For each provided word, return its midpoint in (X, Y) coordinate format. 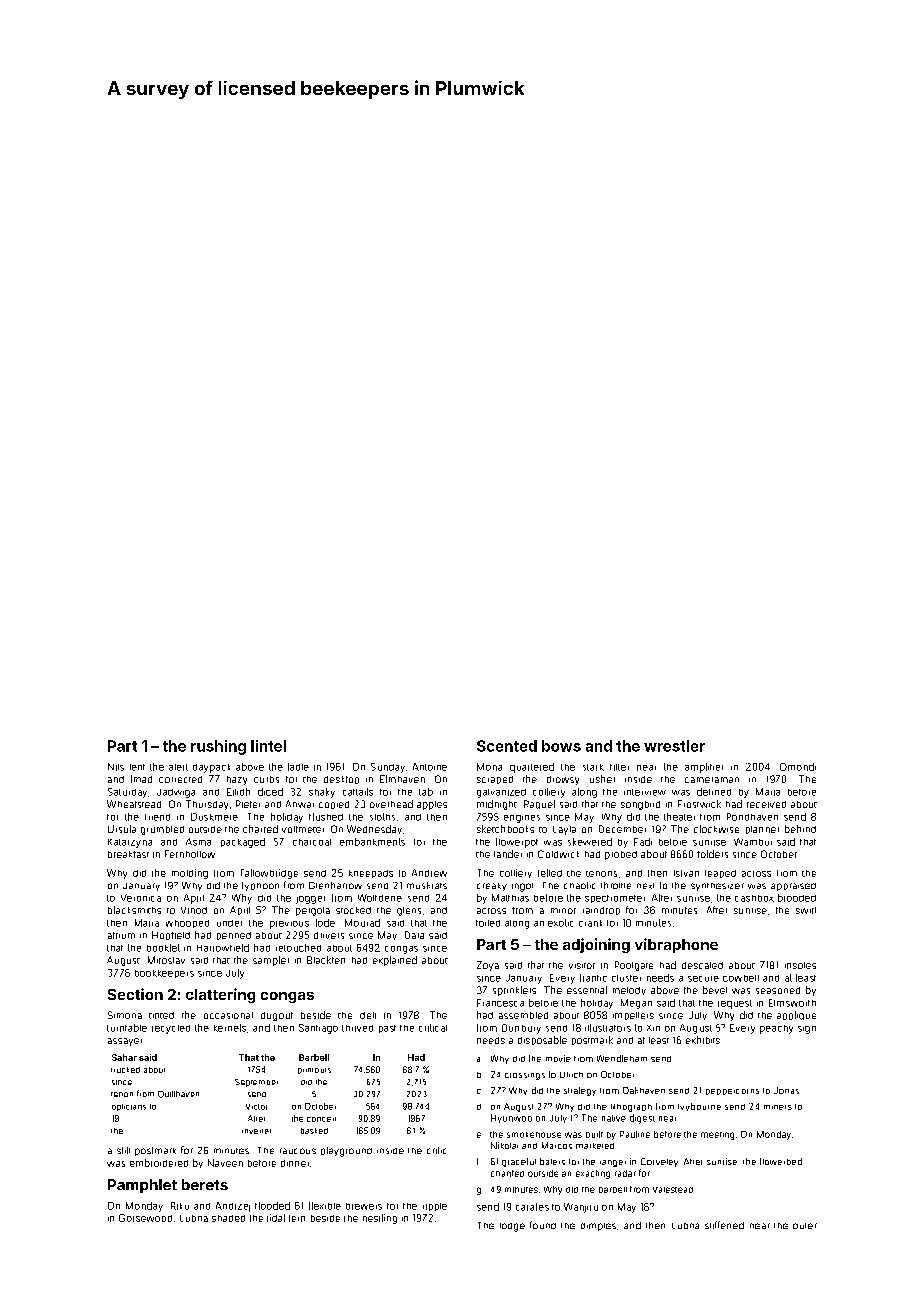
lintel (268, 746)
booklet (163, 948)
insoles (800, 965)
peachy (776, 1029)
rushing (218, 747)
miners (778, 1107)
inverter (256, 1131)
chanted (507, 1173)
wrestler (674, 746)
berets (205, 1184)
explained (395, 961)
